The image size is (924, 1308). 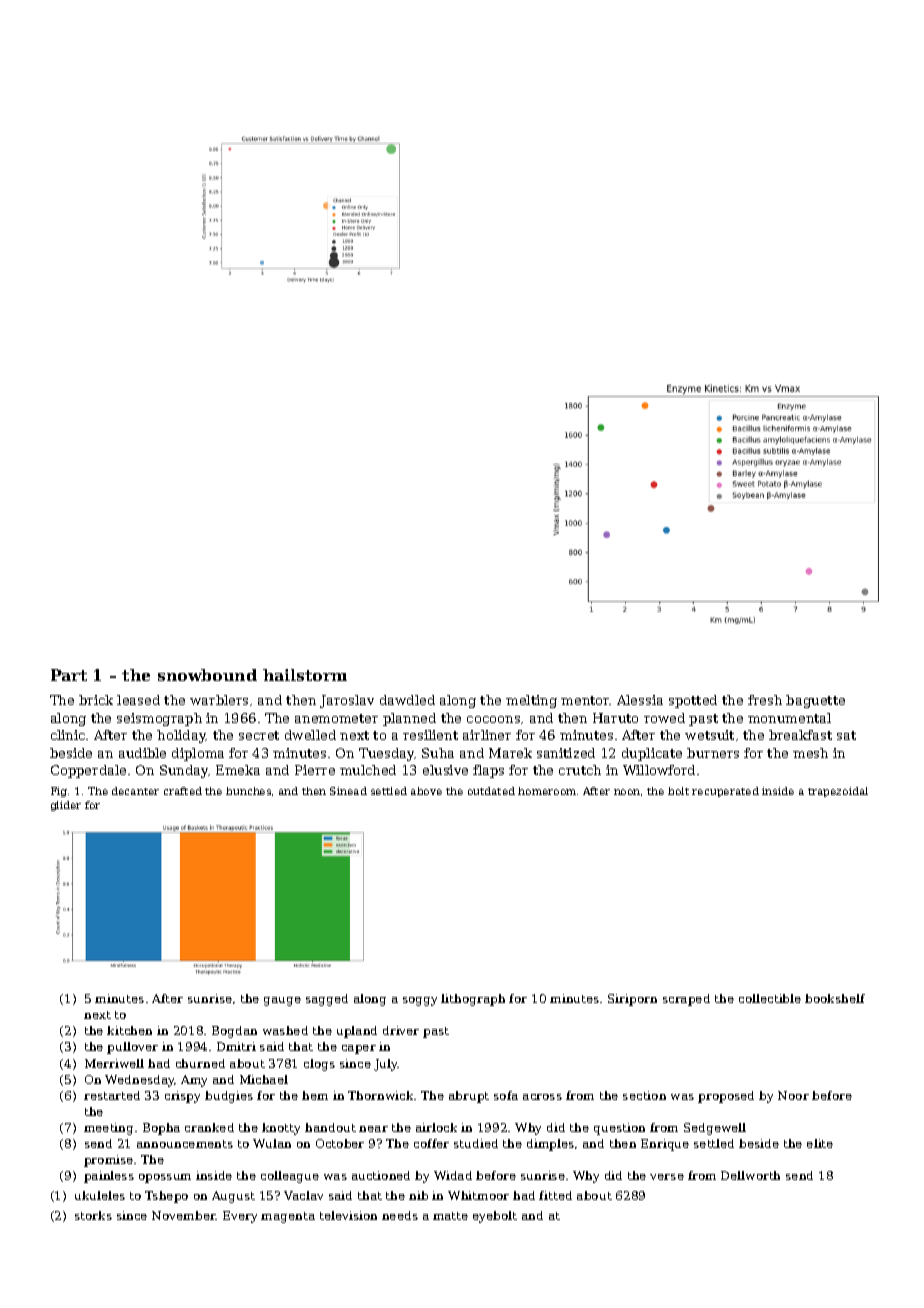 I want to click on sanitized, so click(x=566, y=753).
